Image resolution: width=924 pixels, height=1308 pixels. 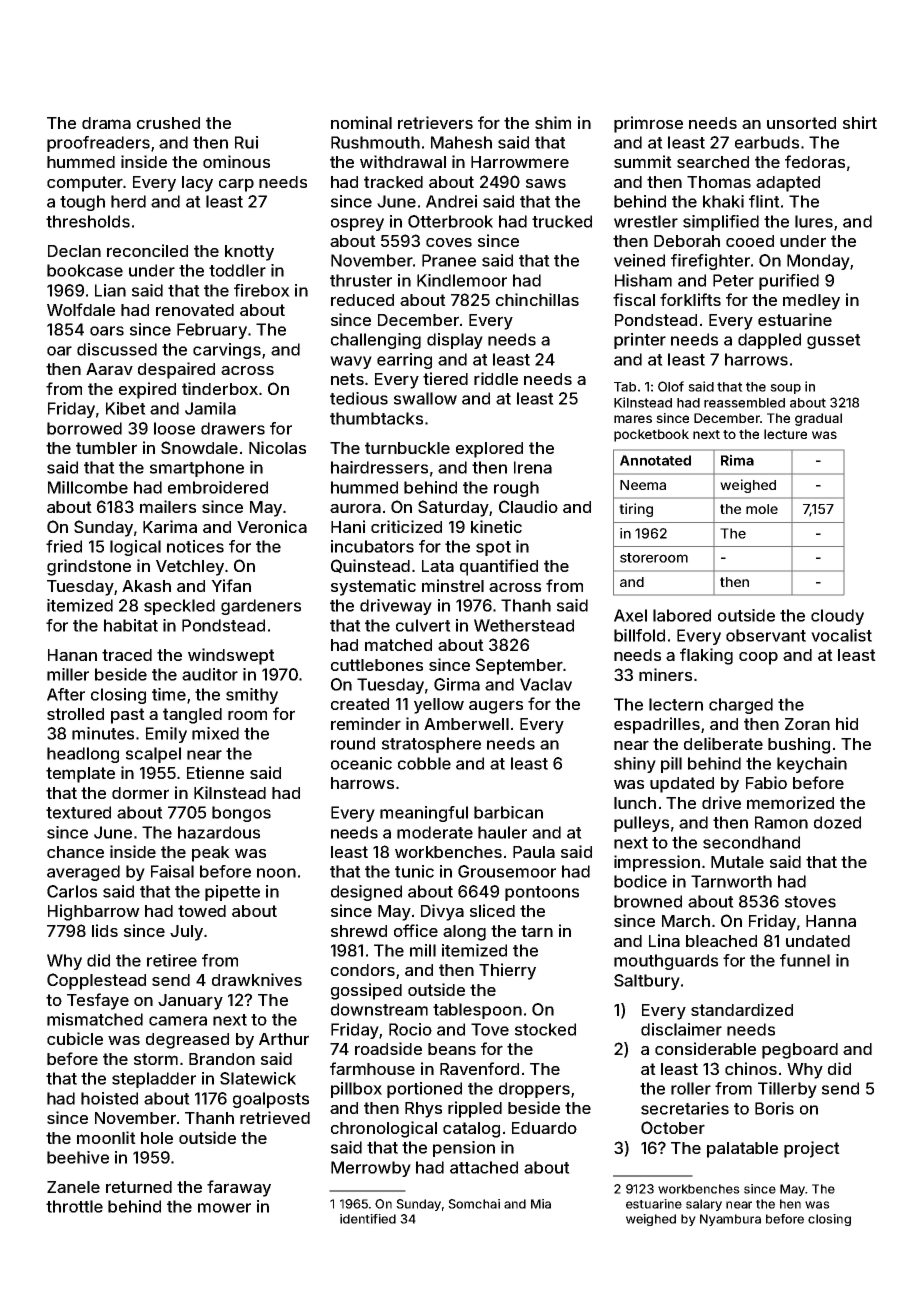 I want to click on herd, so click(x=128, y=201).
